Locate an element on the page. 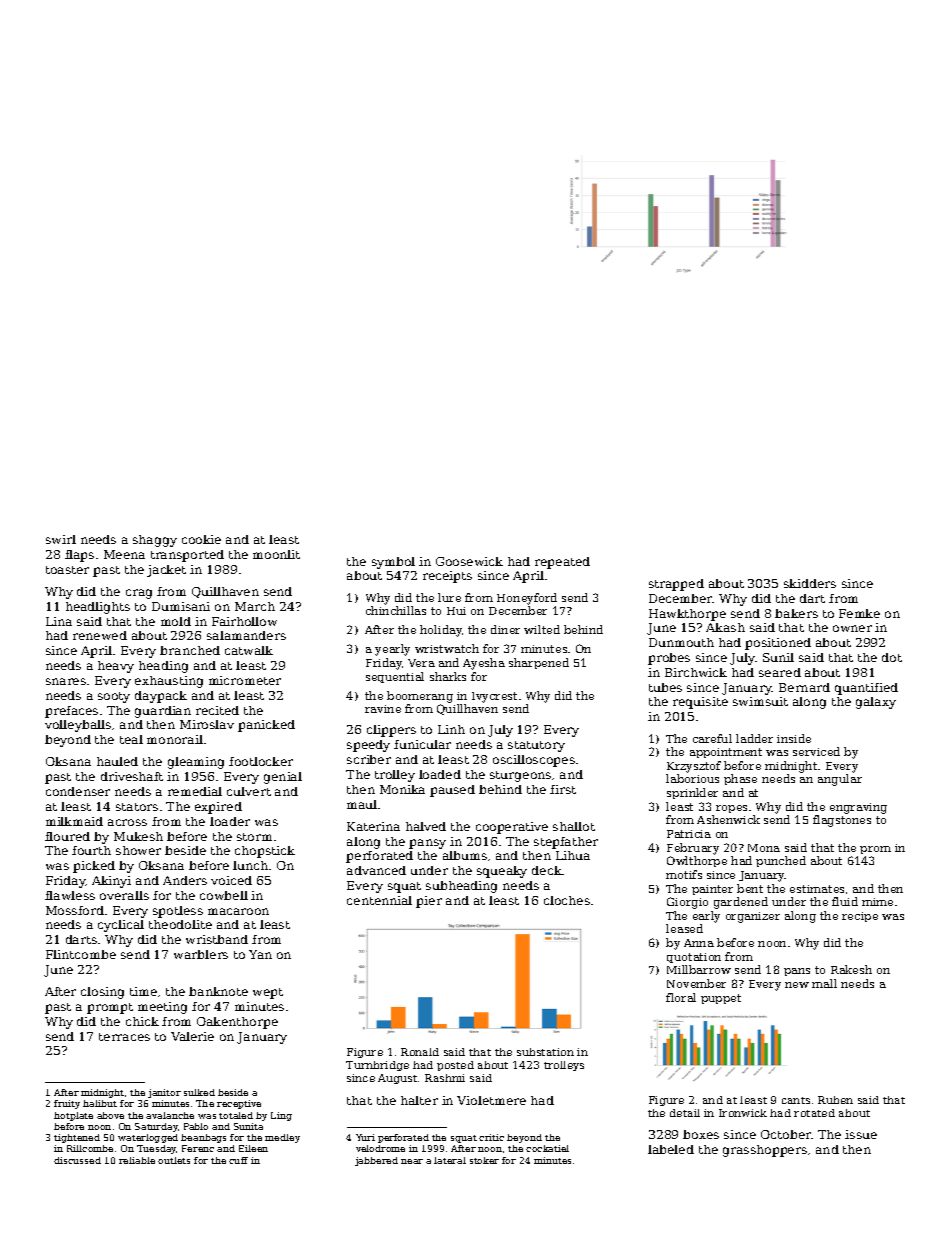  waterlogged is located at coordinates (148, 1138).
